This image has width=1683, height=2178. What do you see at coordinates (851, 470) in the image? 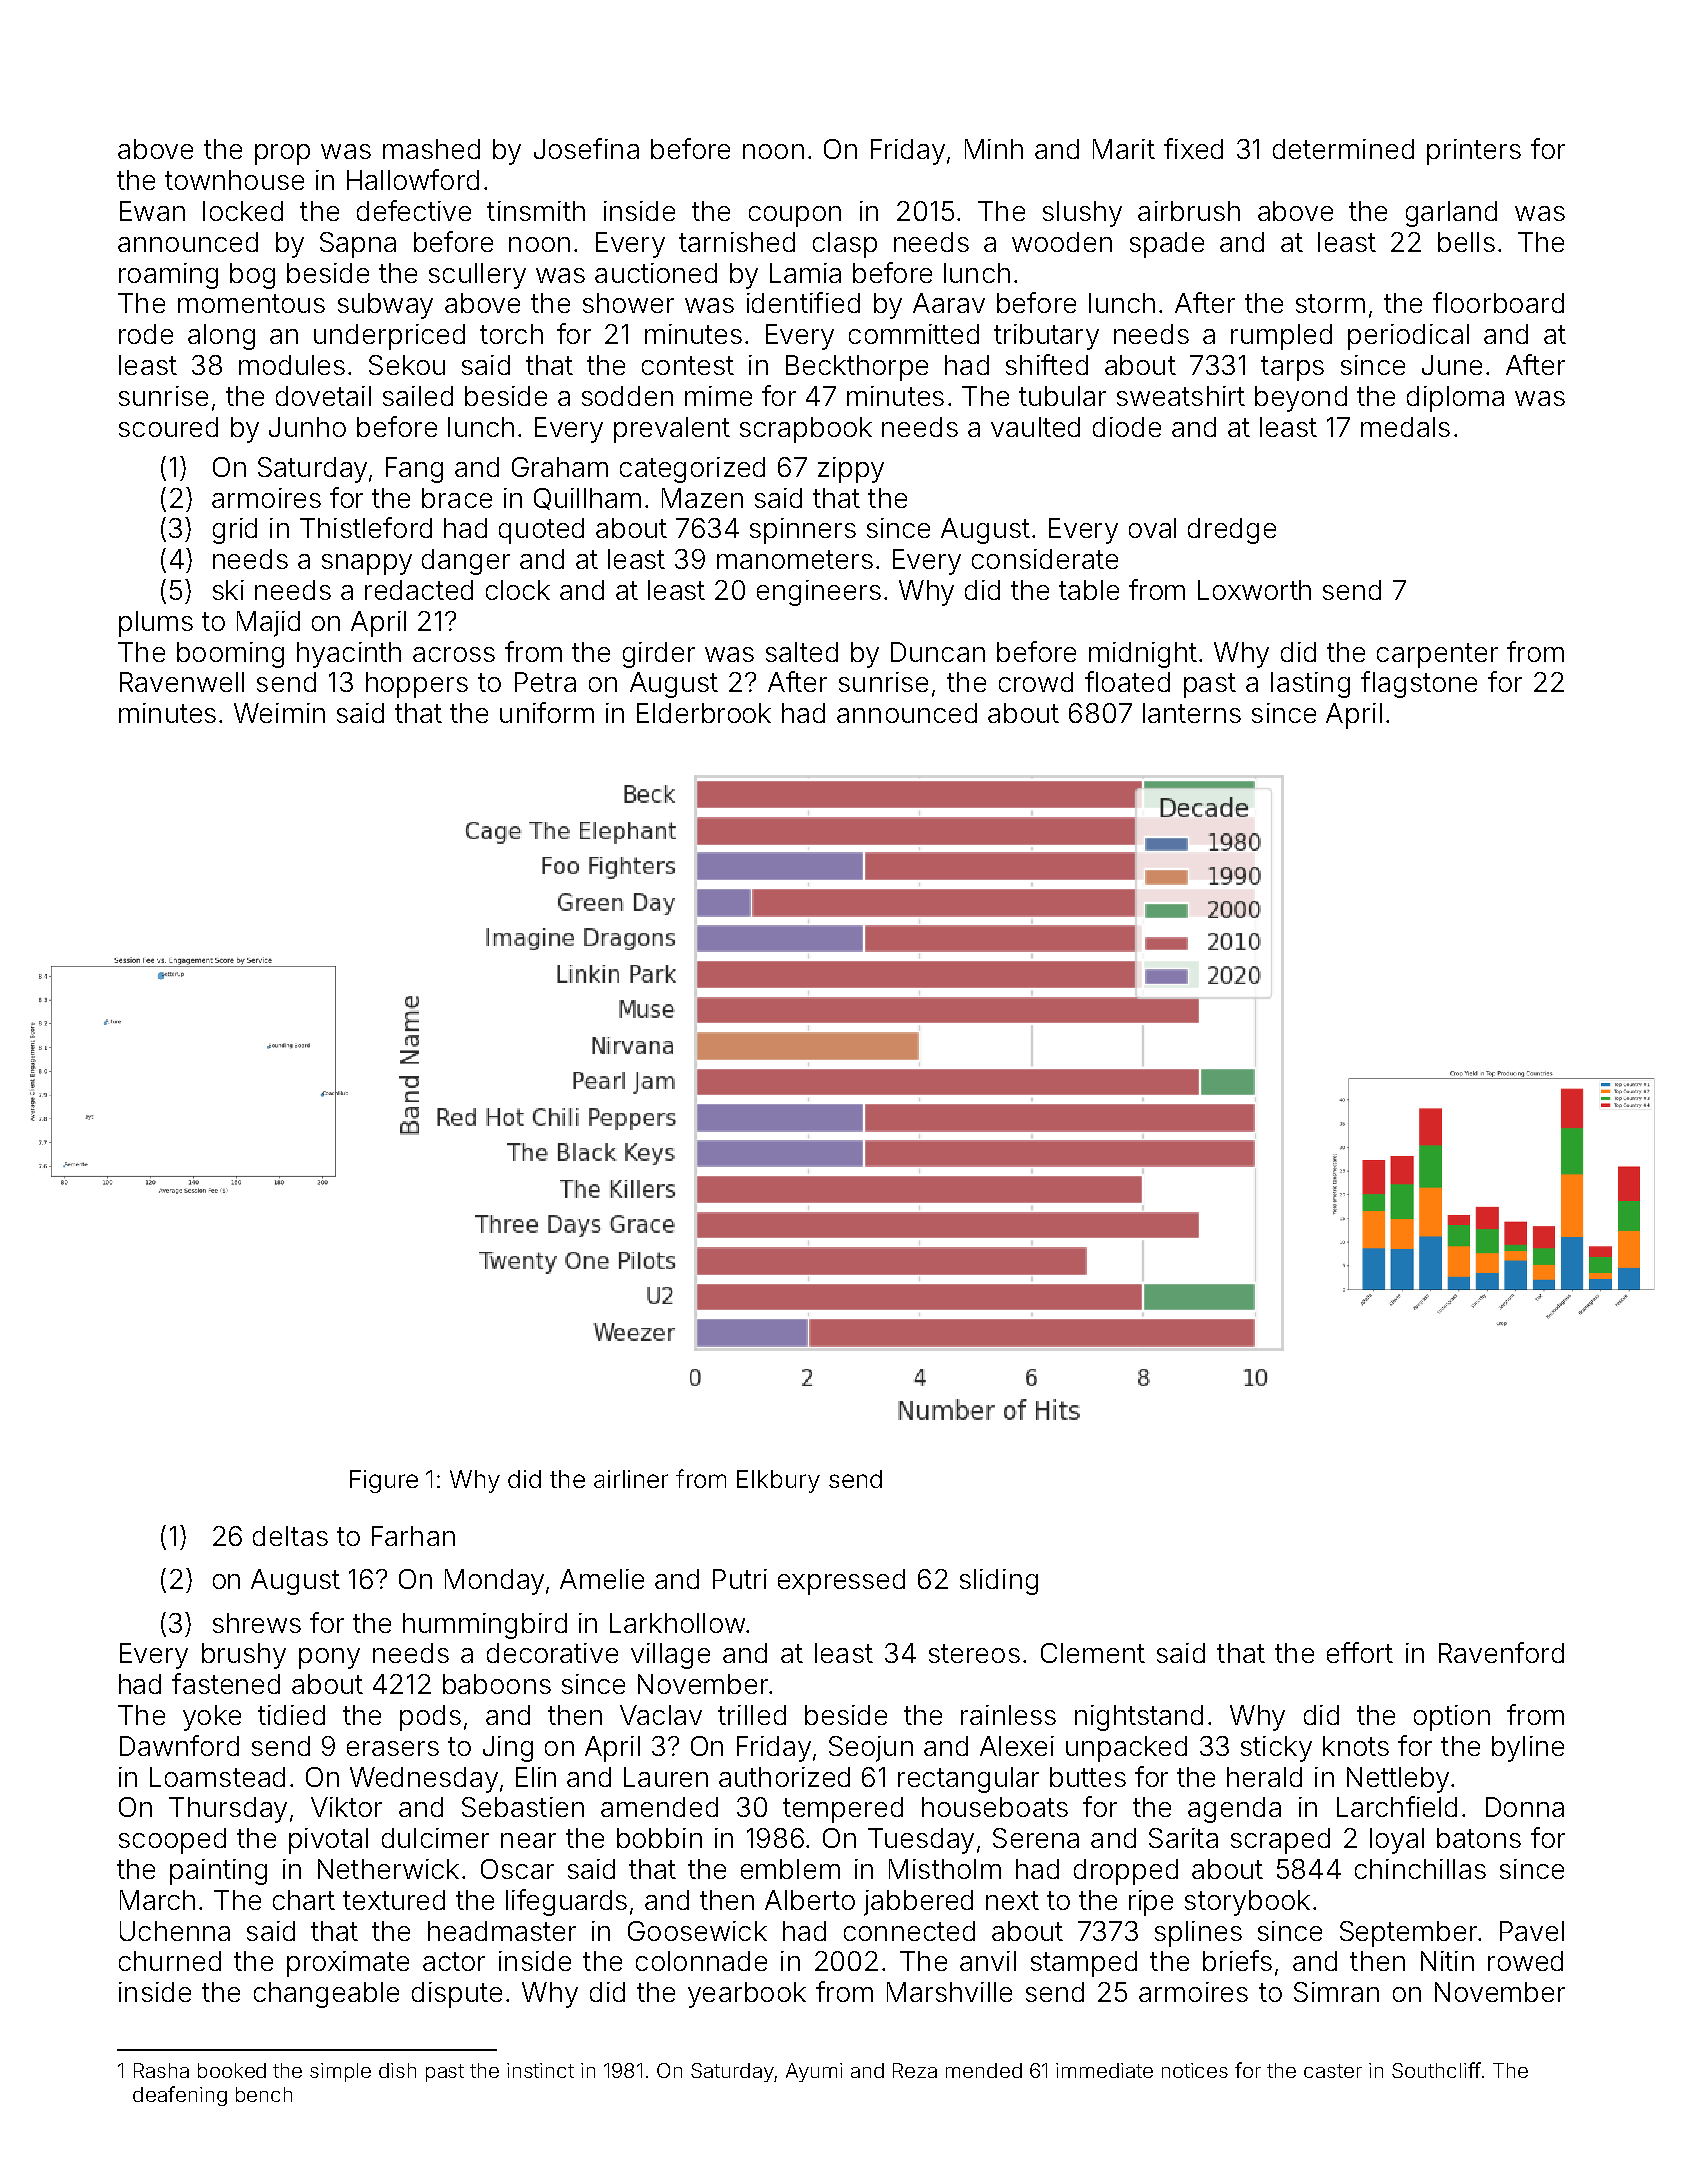
I see `zippy` at bounding box center [851, 470].
